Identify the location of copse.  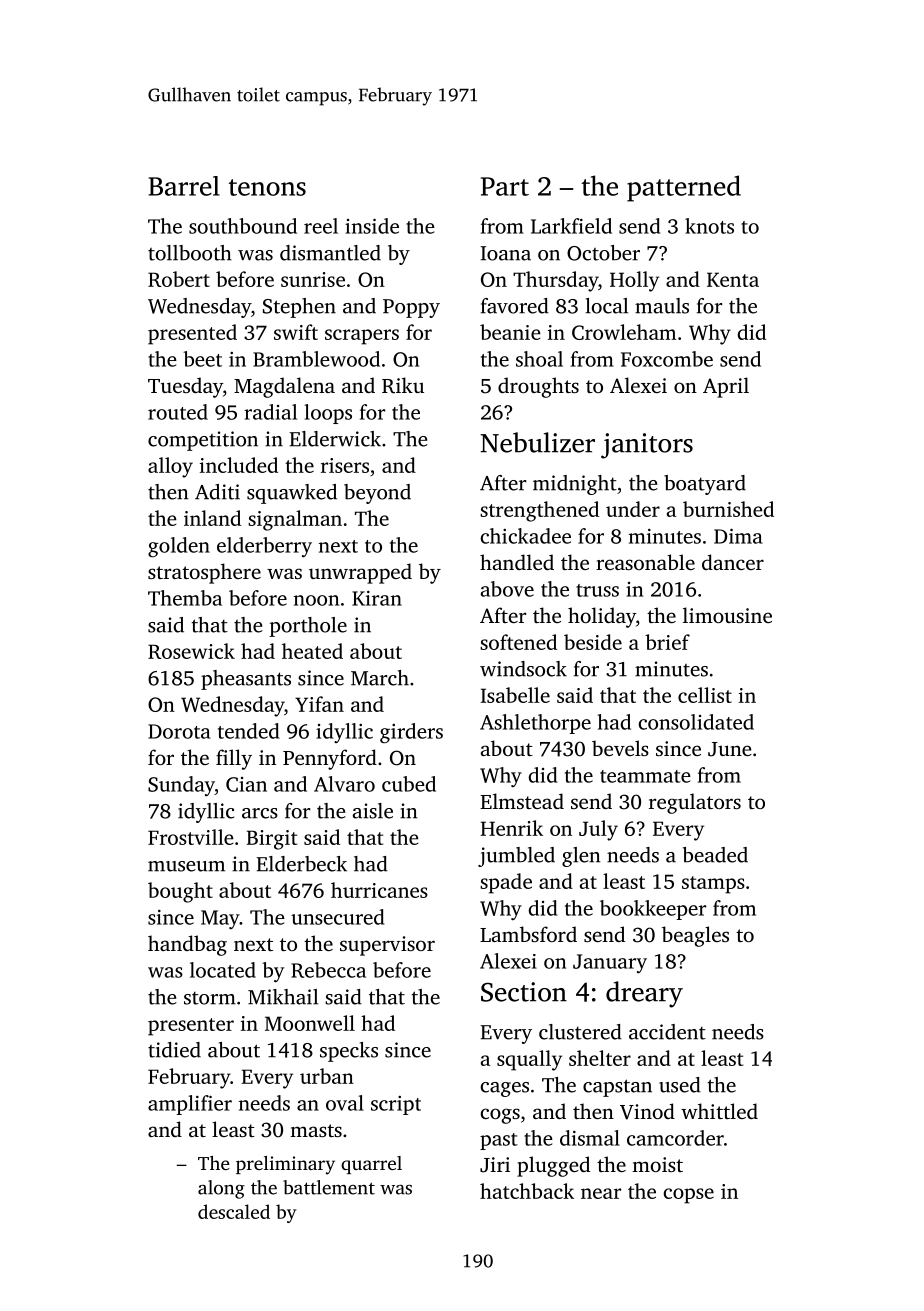
(689, 1196).
